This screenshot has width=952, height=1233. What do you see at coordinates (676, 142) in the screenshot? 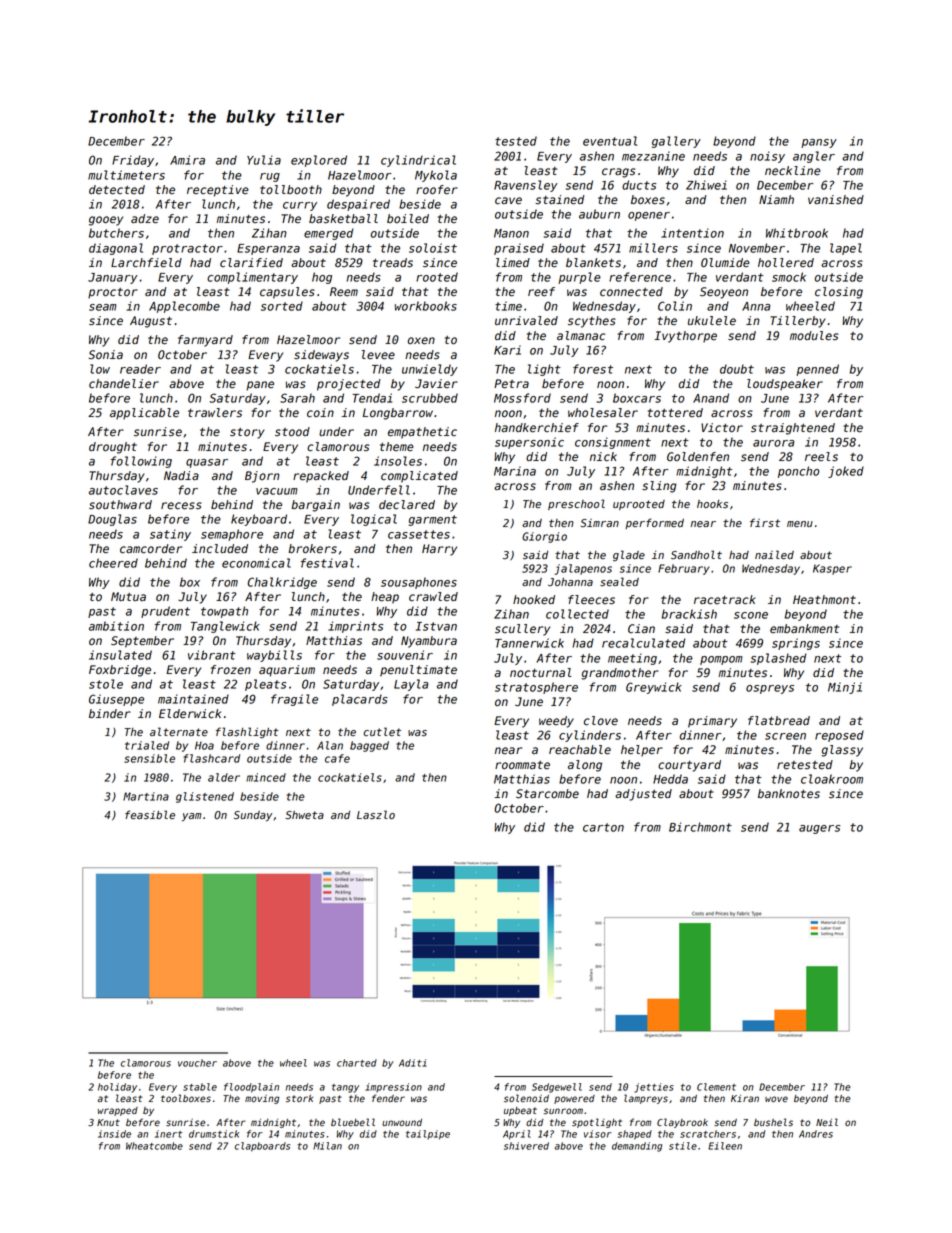
I see `gallery` at bounding box center [676, 142].
